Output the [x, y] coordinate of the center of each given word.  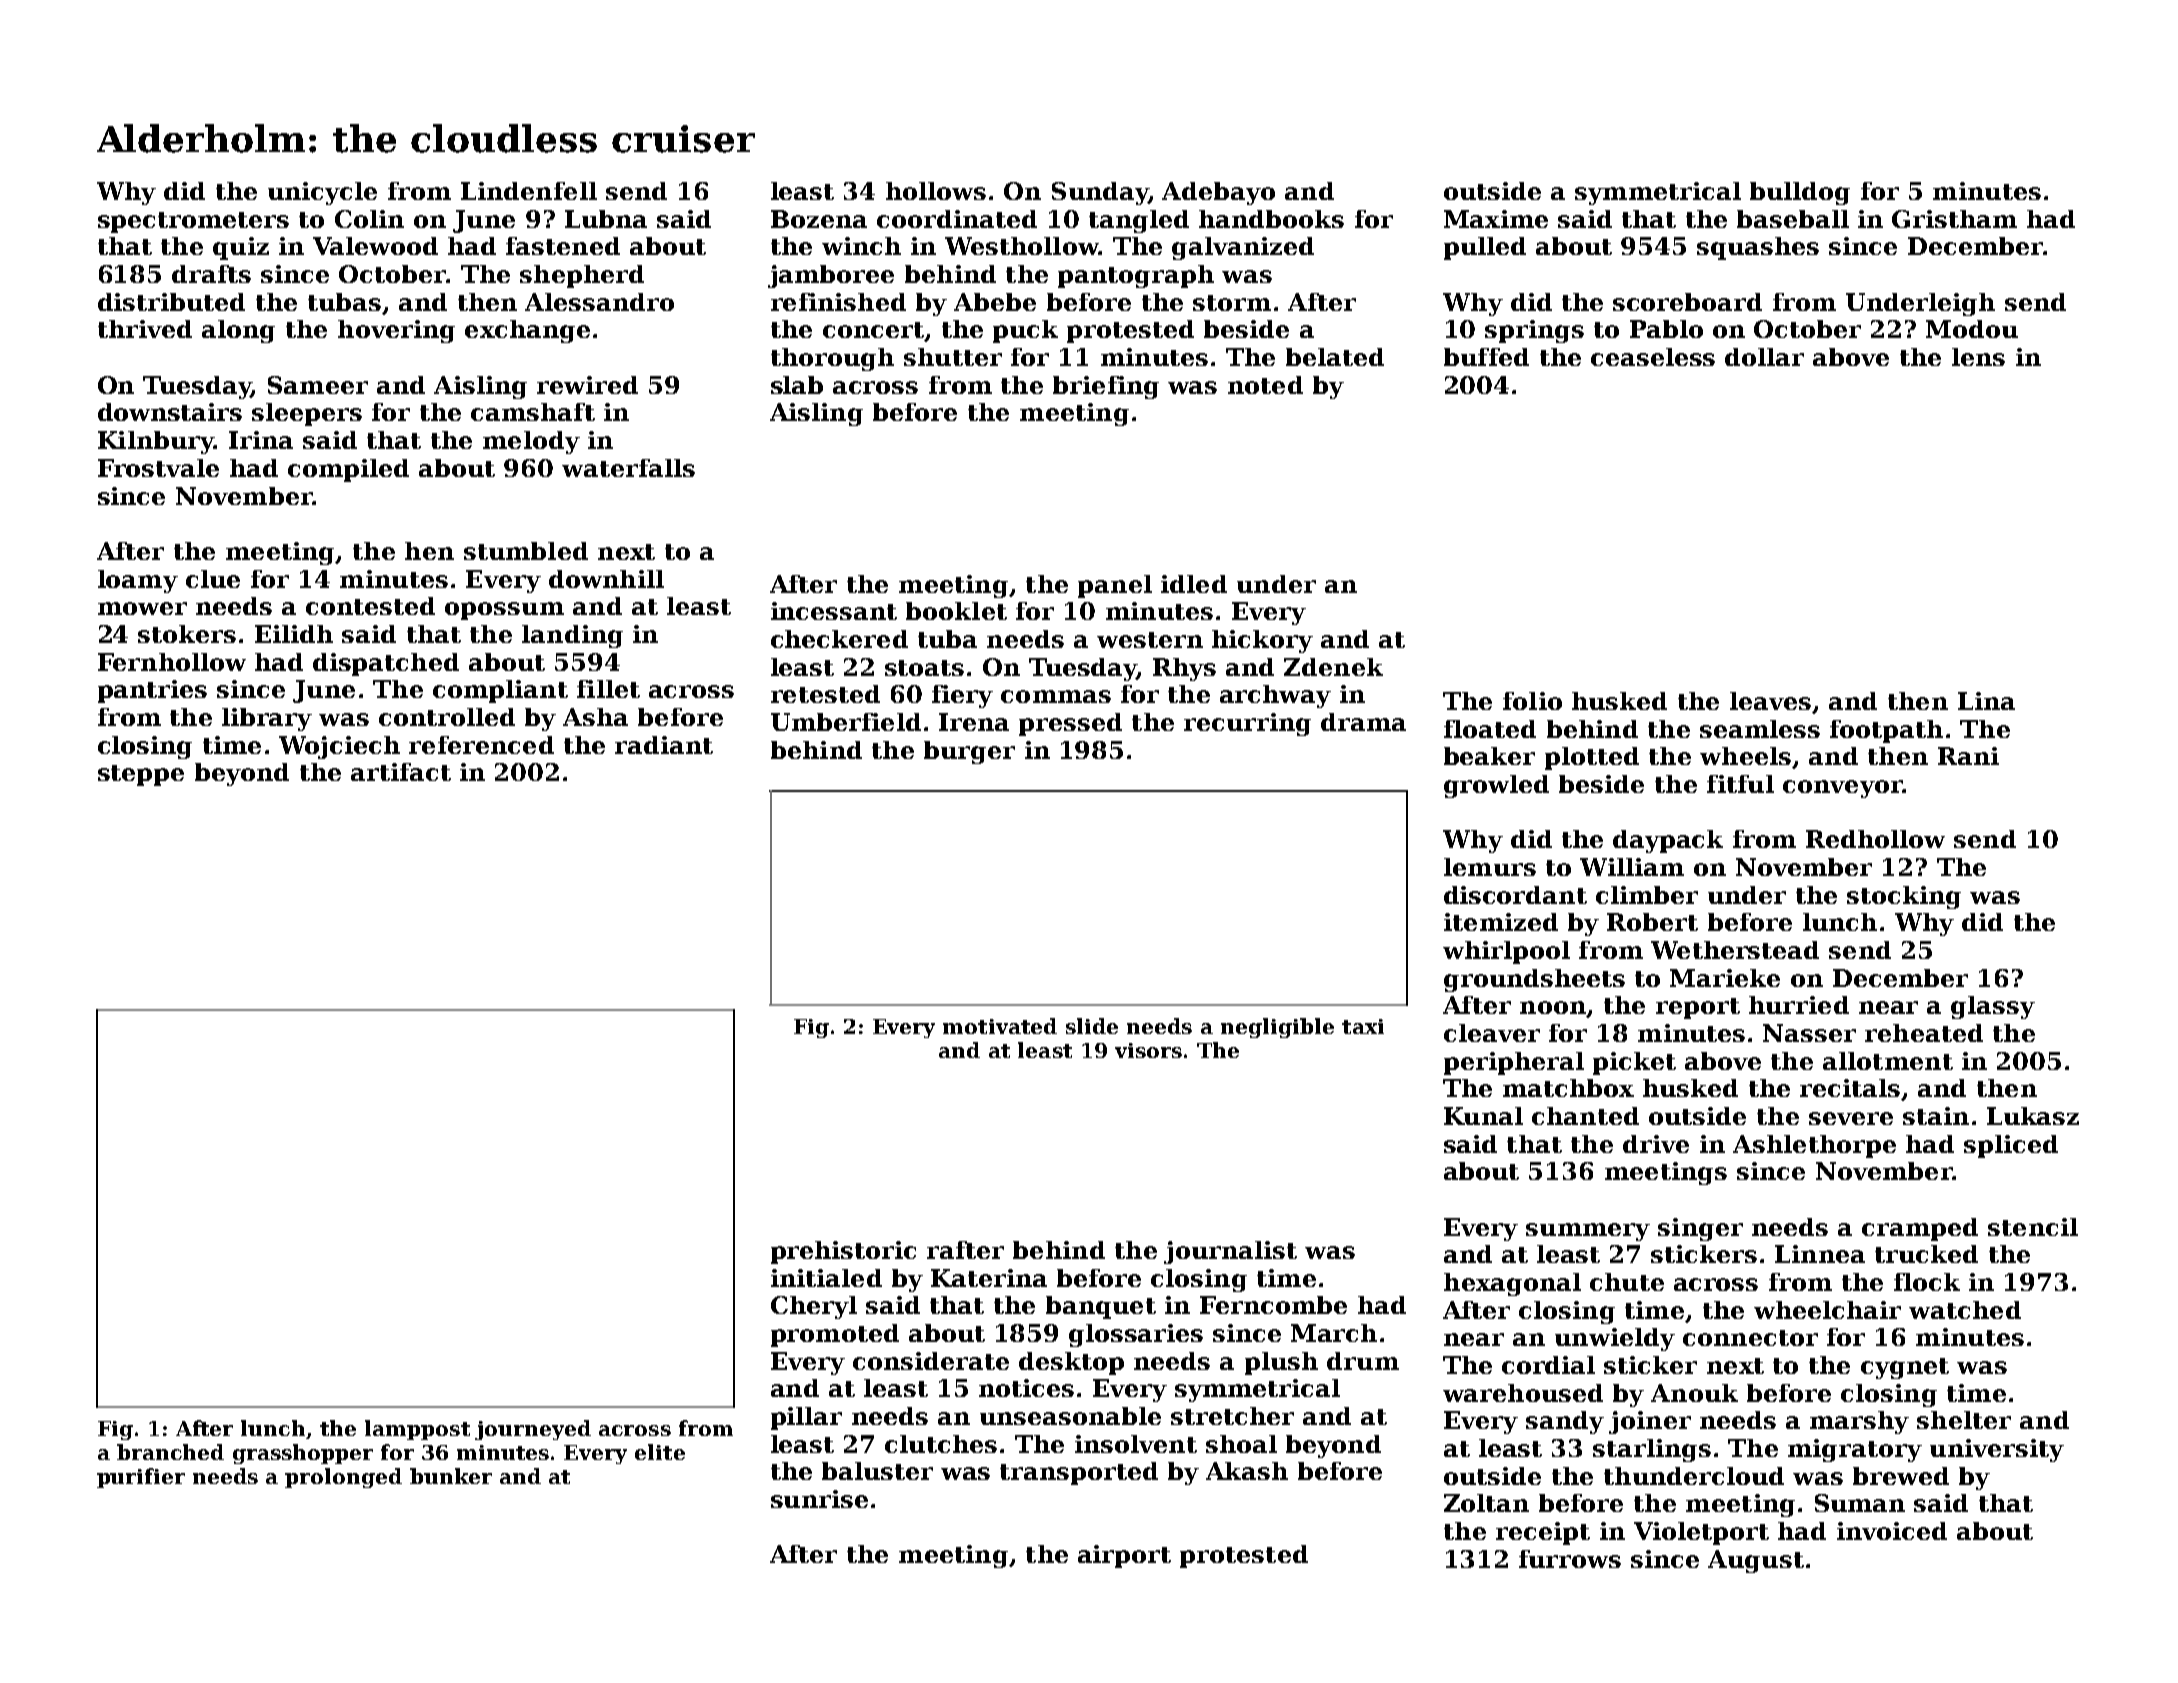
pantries [152, 691]
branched [170, 1452]
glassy [1993, 1007]
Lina [1986, 701]
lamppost [417, 1430]
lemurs [1490, 867]
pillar [806, 1418]
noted [1265, 385]
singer [1700, 1229]
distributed [171, 302]
